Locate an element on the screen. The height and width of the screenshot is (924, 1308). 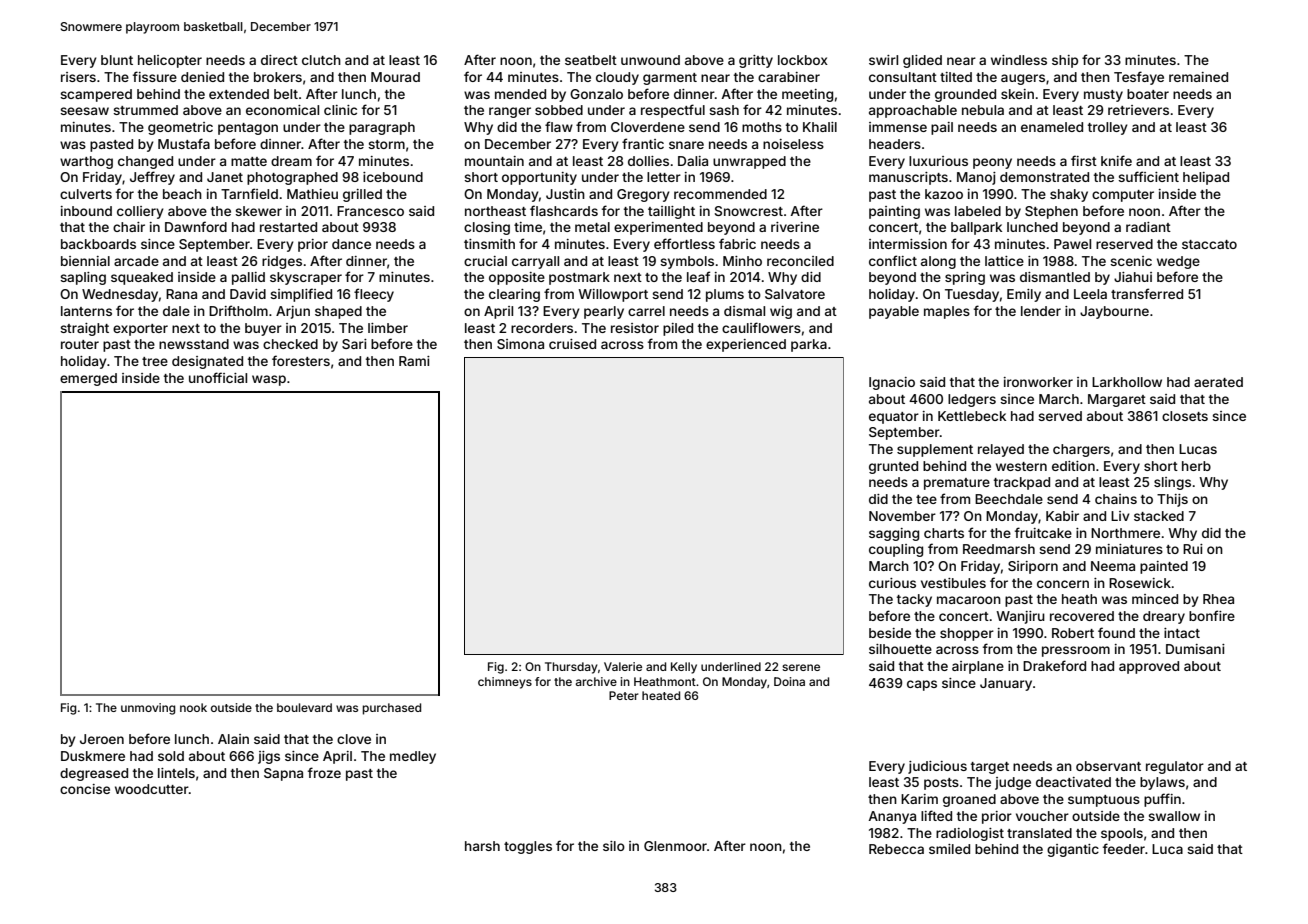
helipad is located at coordinates (1206, 178).
